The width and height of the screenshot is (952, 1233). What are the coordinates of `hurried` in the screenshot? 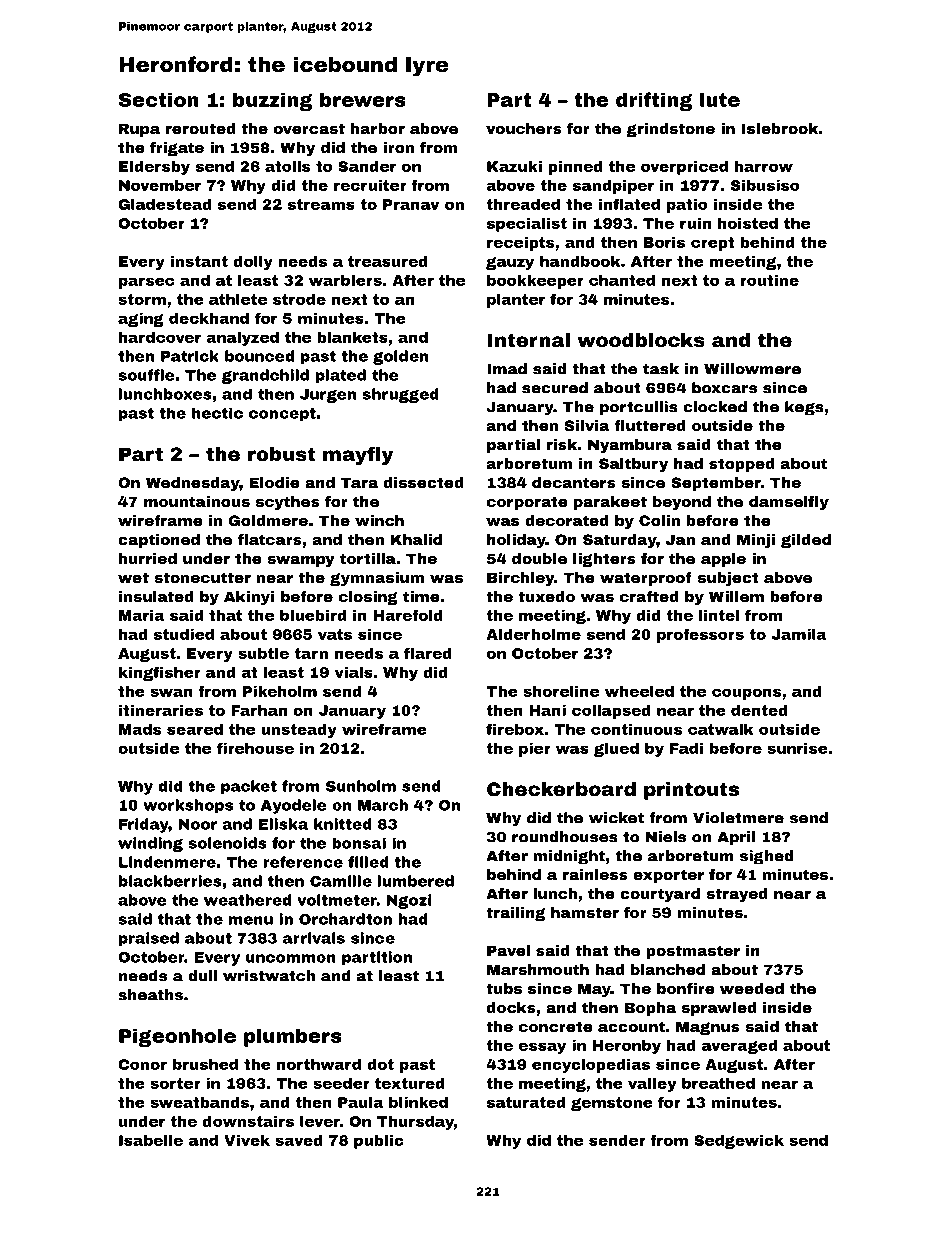 It's located at (148, 558).
